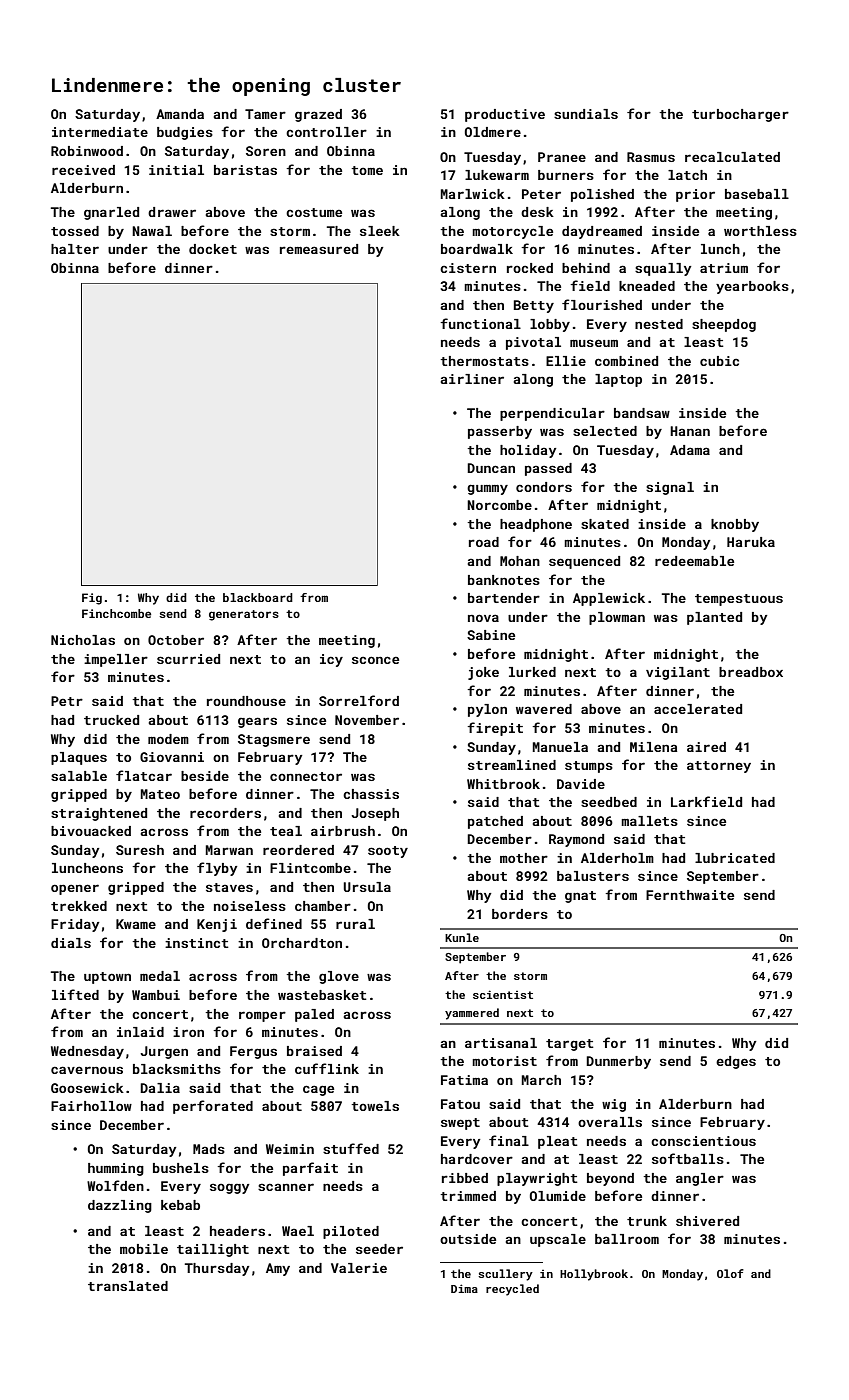  What do you see at coordinates (472, 1014) in the image?
I see `yammered` at bounding box center [472, 1014].
